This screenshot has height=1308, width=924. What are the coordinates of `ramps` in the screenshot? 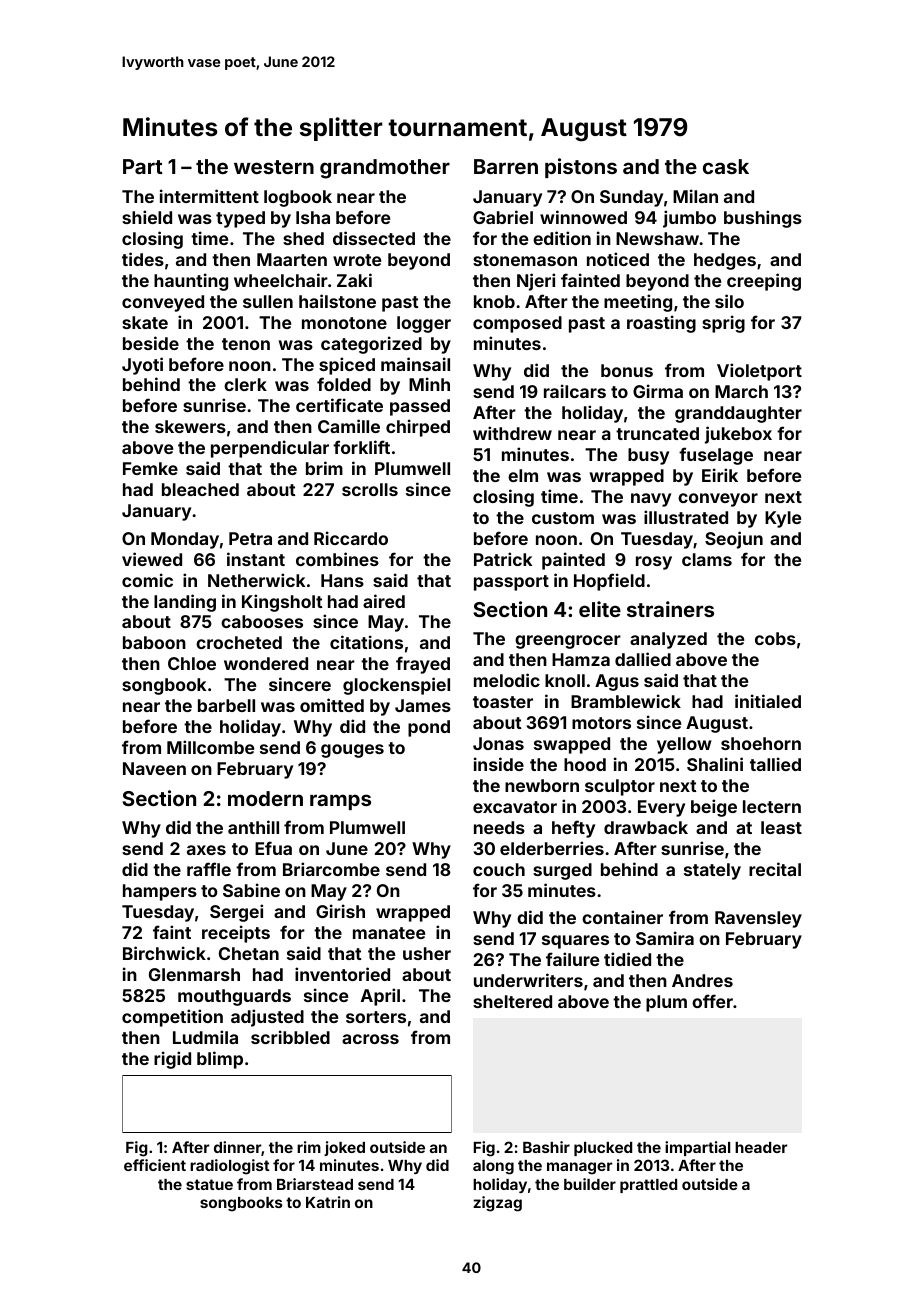 It's located at (340, 802).
